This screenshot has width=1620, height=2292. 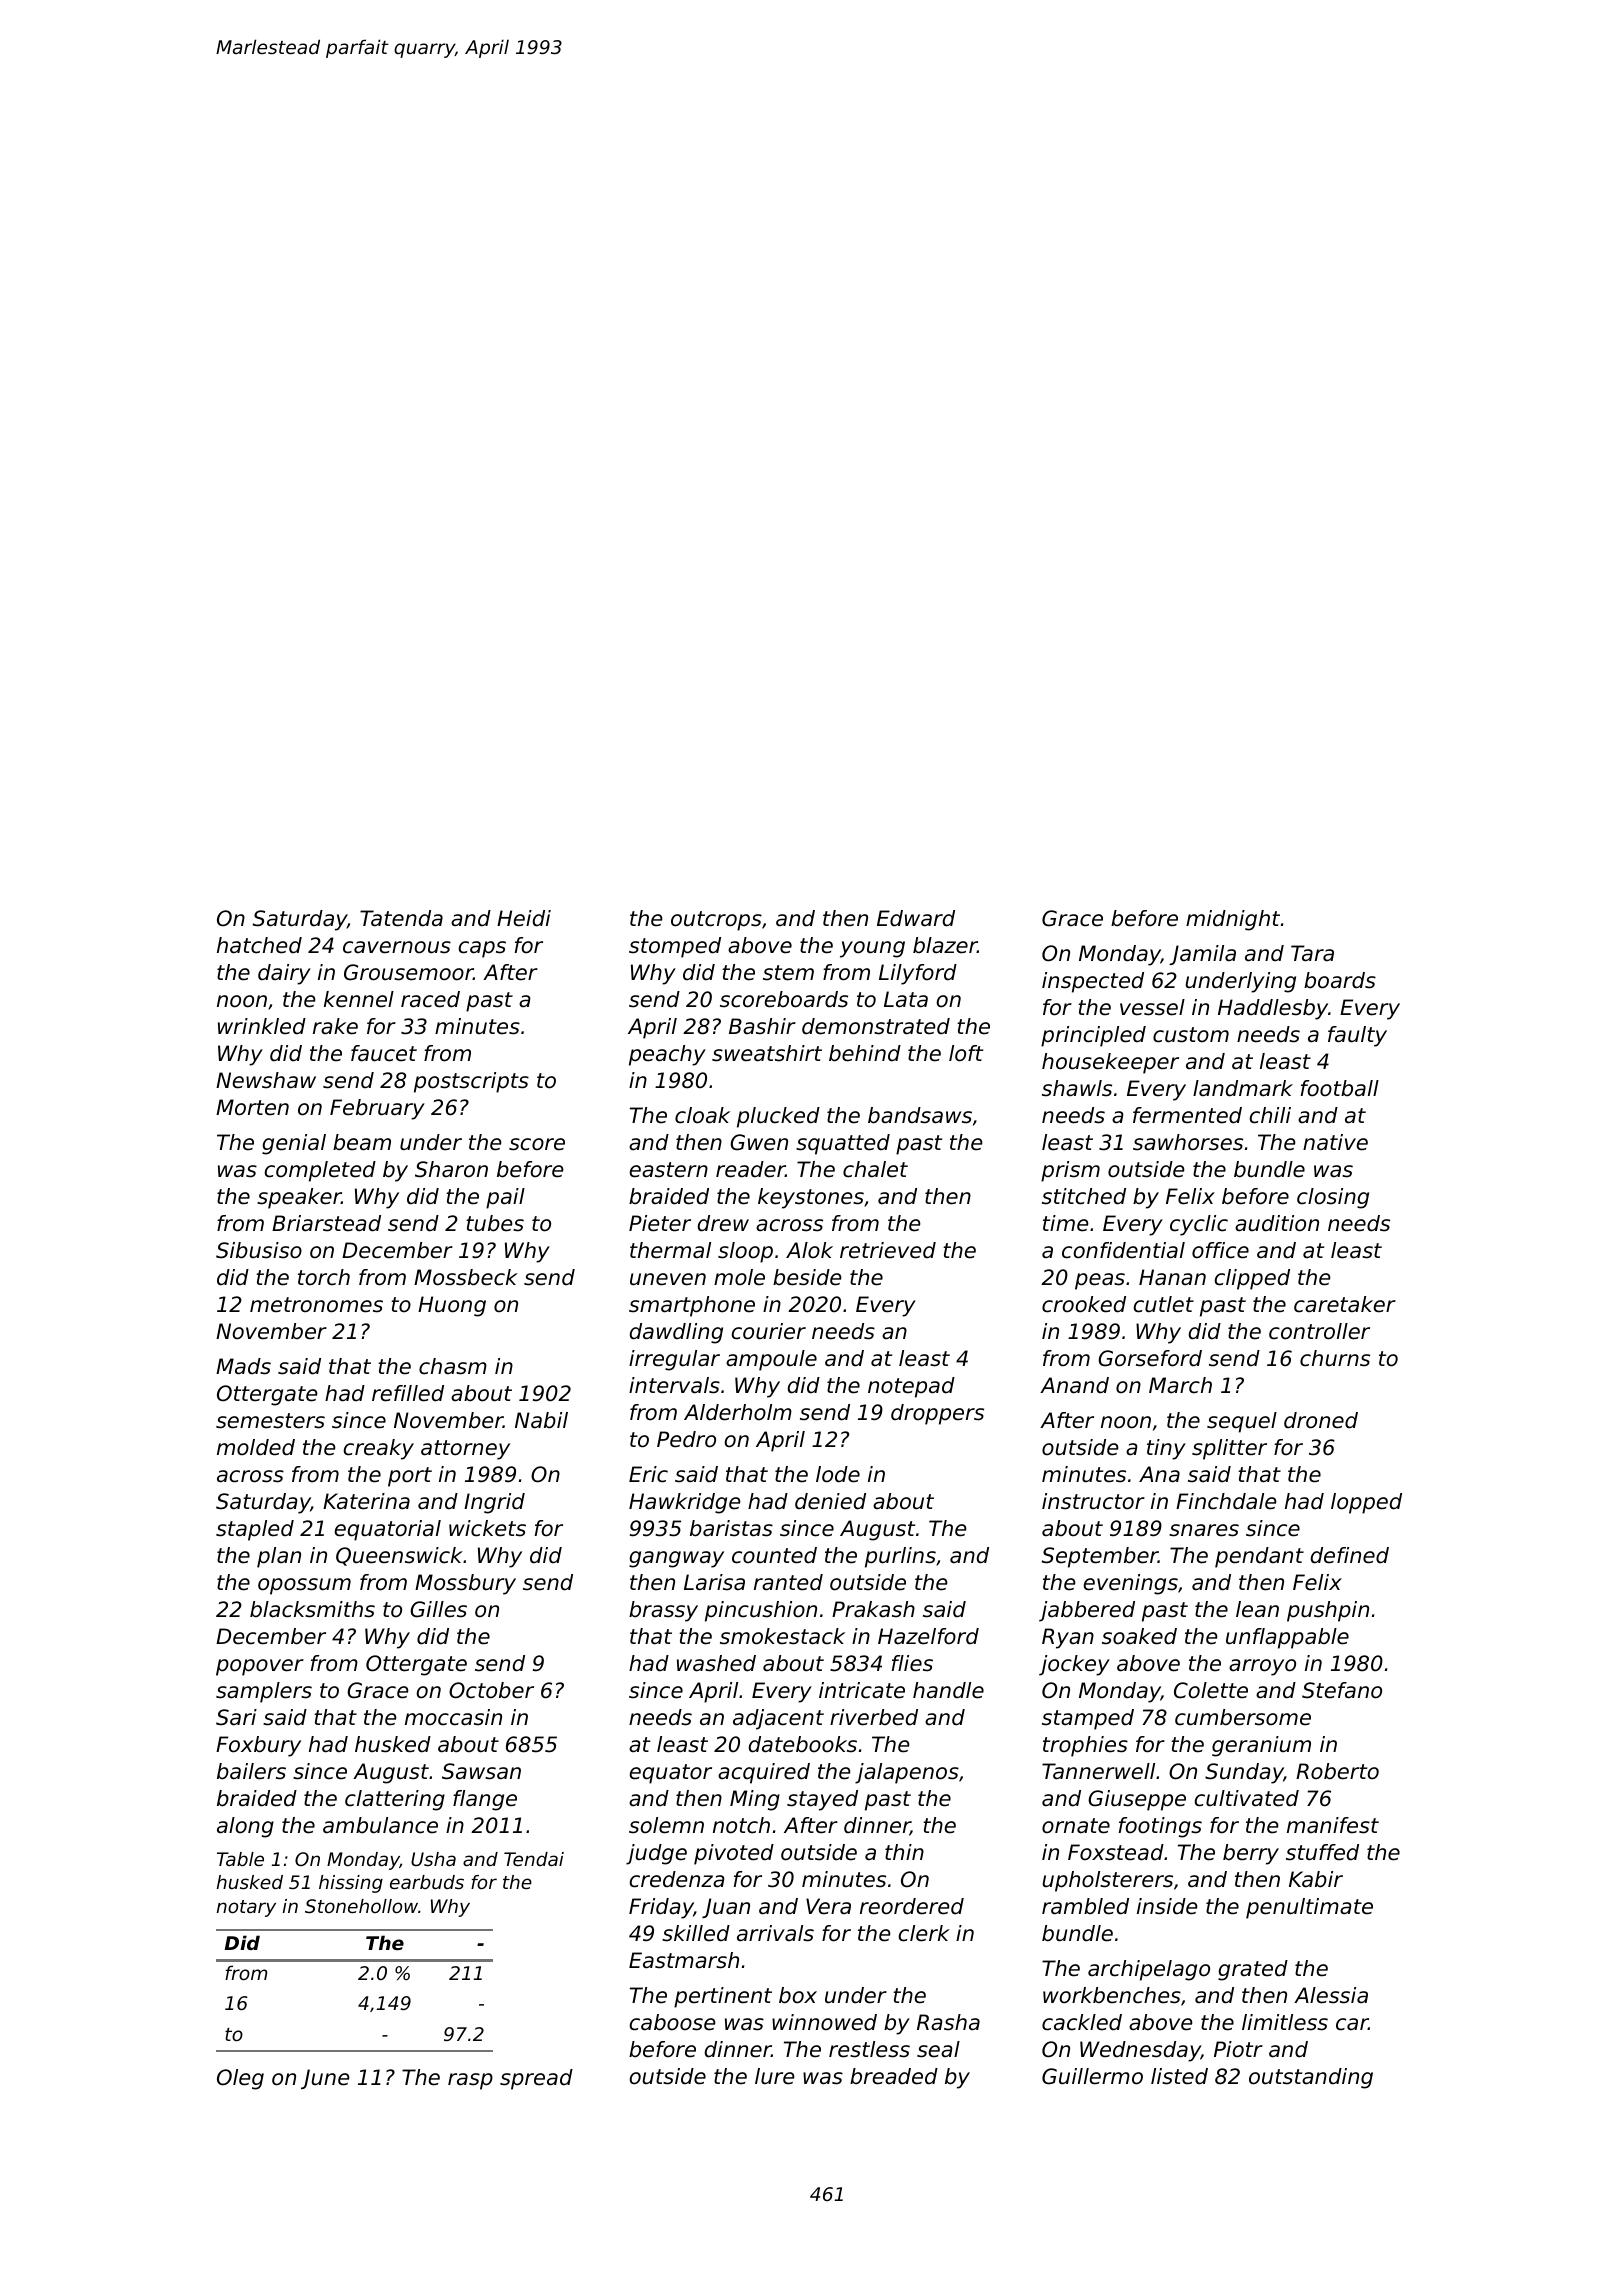 I want to click on Oleg, so click(x=240, y=2079).
